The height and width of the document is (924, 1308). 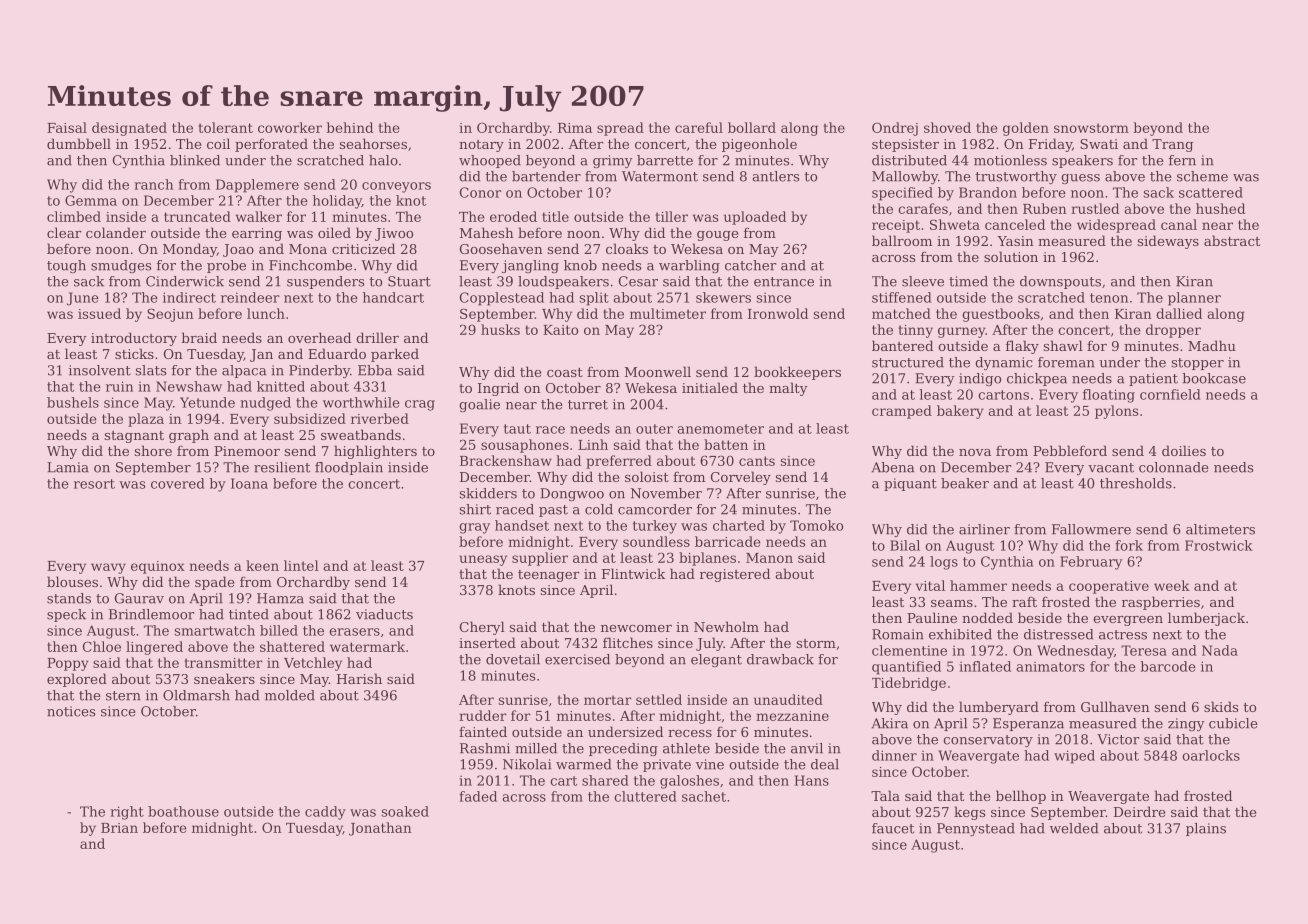 What do you see at coordinates (127, 813) in the document?
I see `right` at bounding box center [127, 813].
